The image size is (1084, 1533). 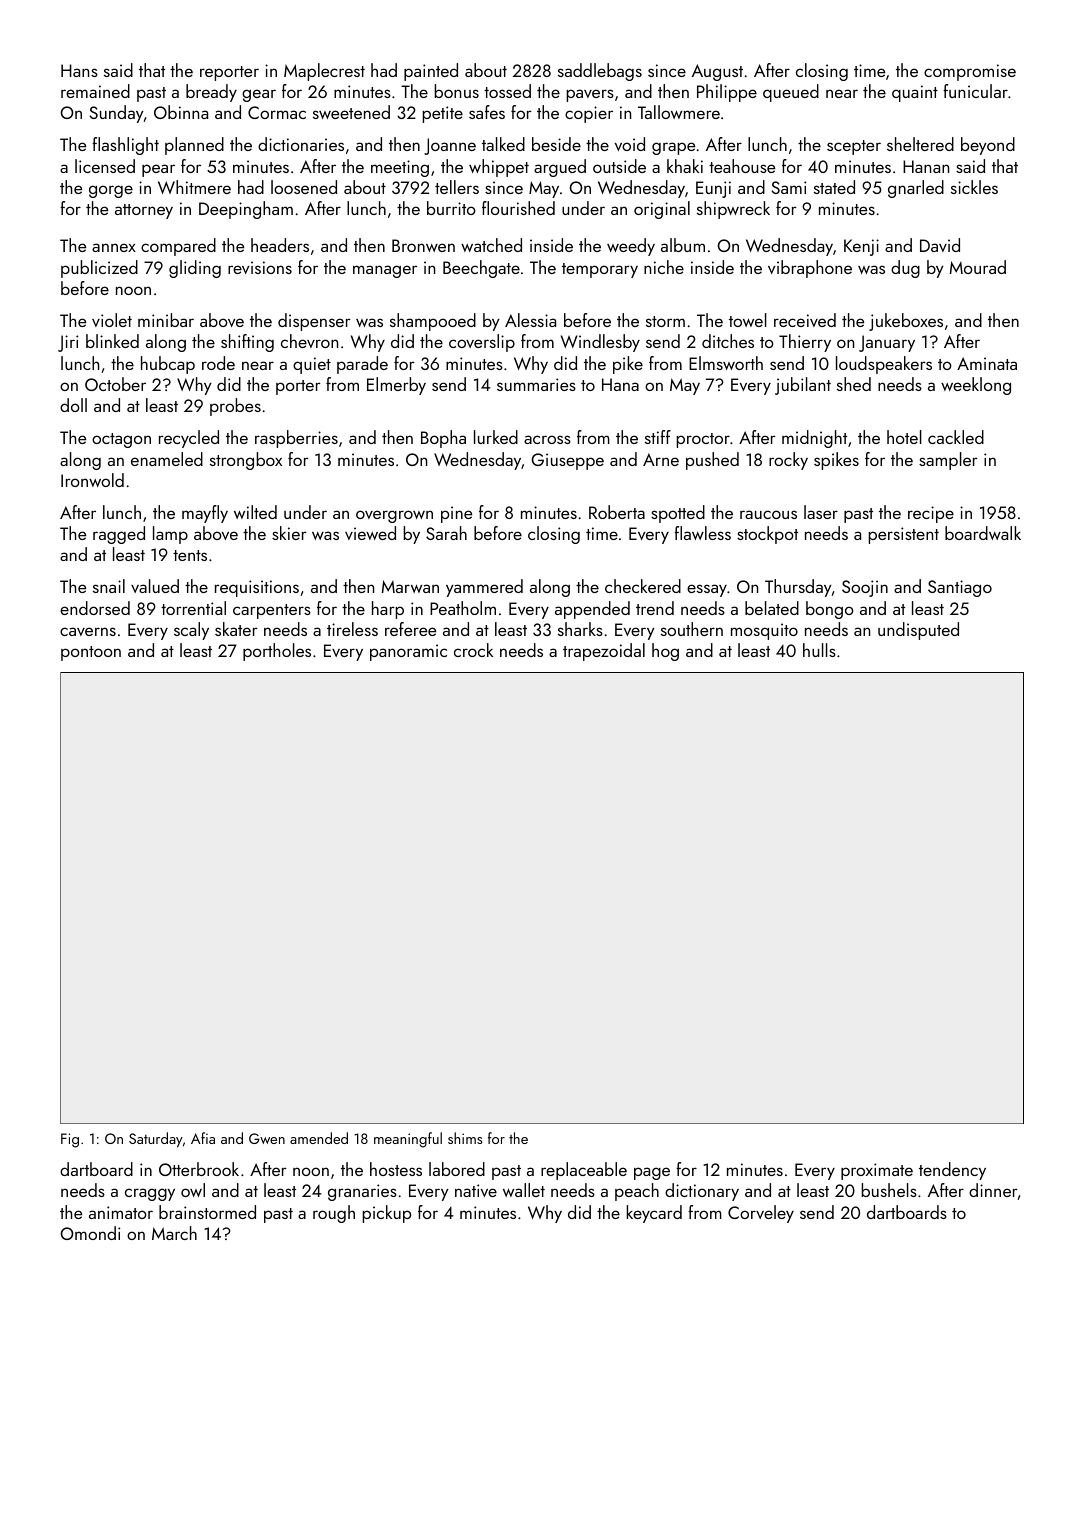 What do you see at coordinates (906, 322) in the image?
I see `jukeboxes` at bounding box center [906, 322].
